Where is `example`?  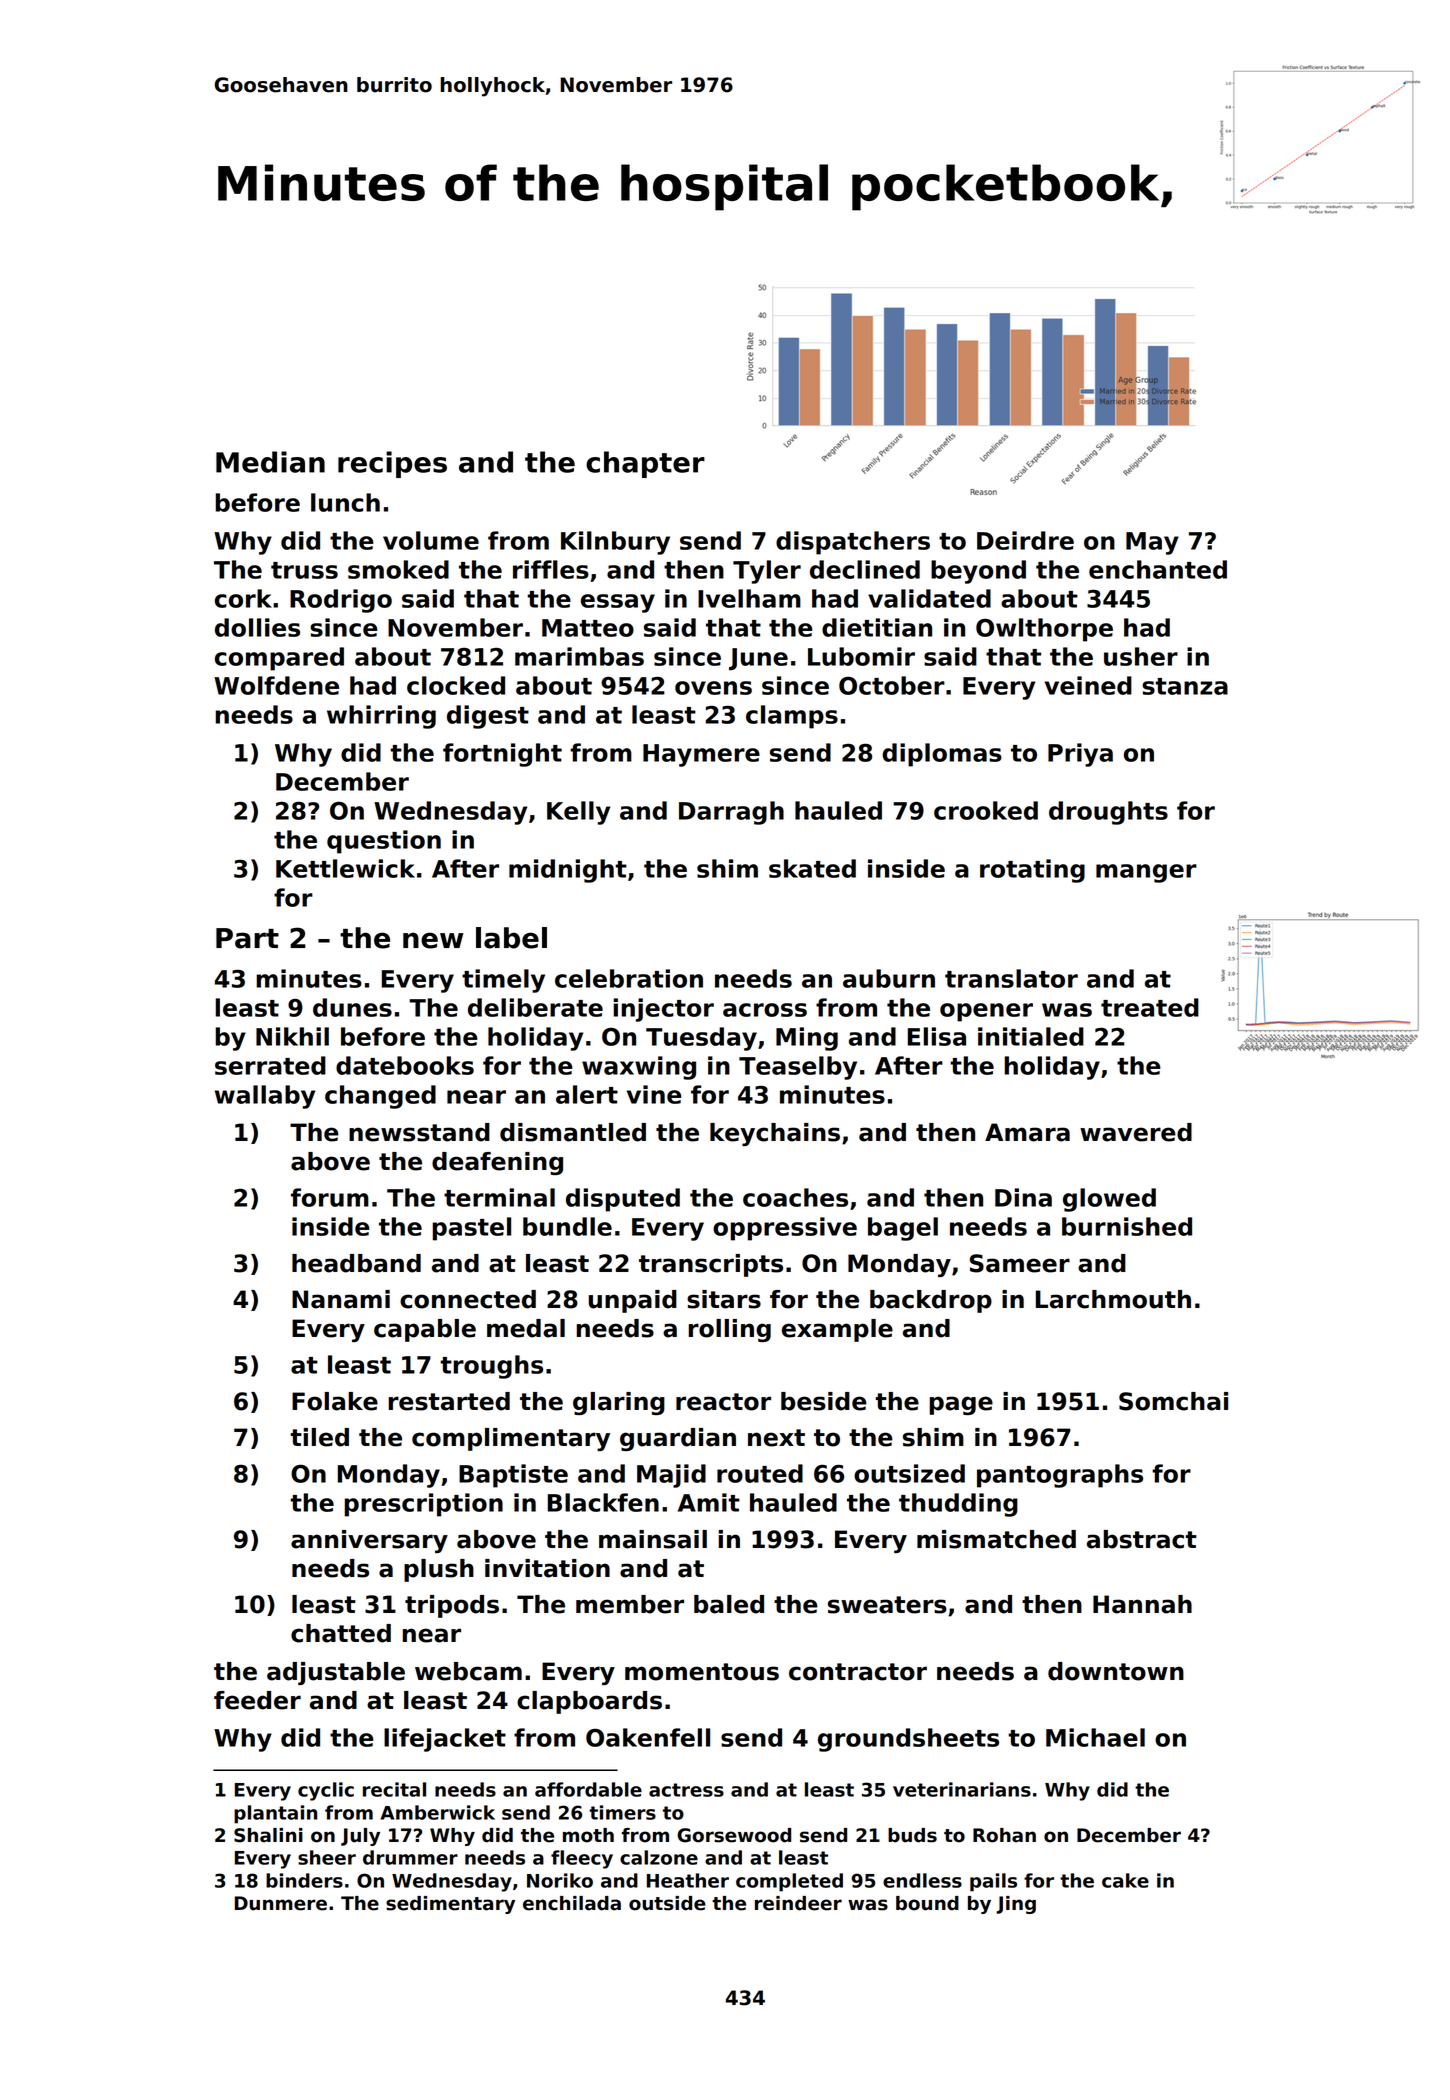
example is located at coordinates (837, 1330).
